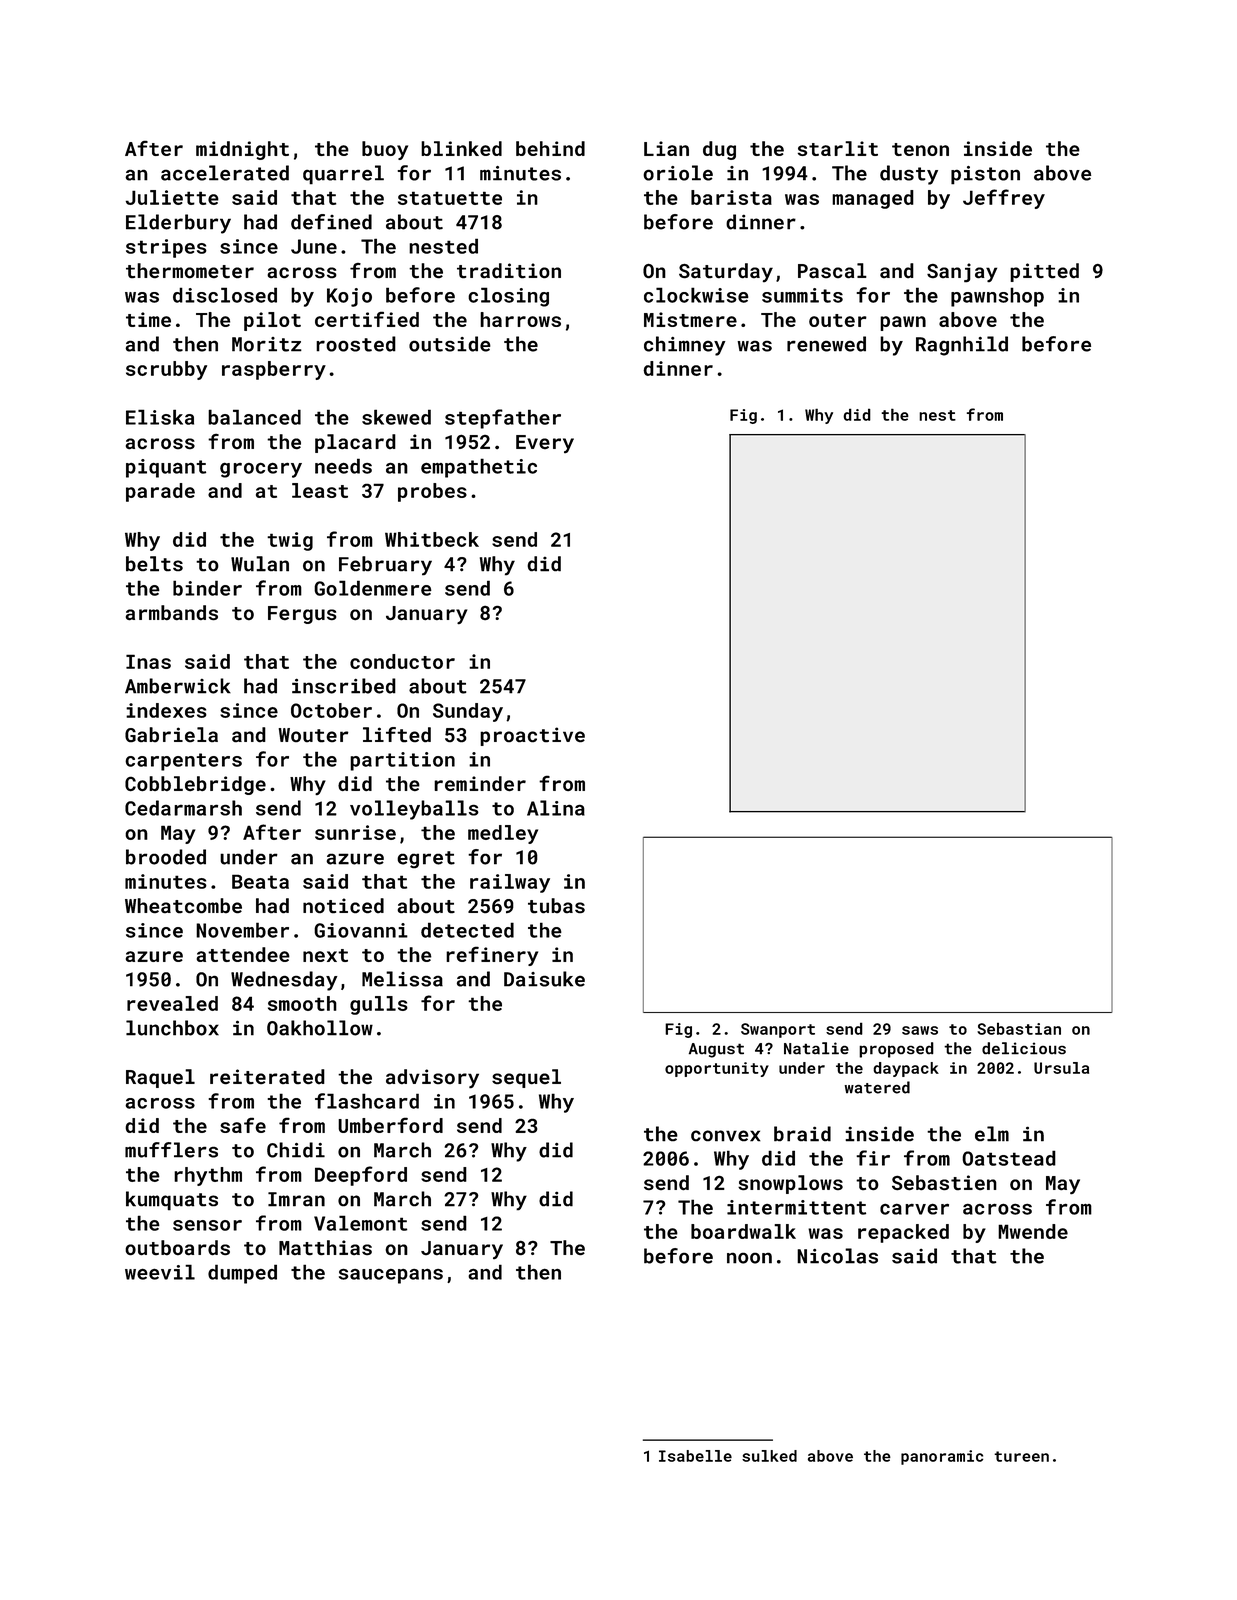 The height and width of the page is (1600, 1237). What do you see at coordinates (526, 1078) in the page?
I see `sequel` at bounding box center [526, 1078].
